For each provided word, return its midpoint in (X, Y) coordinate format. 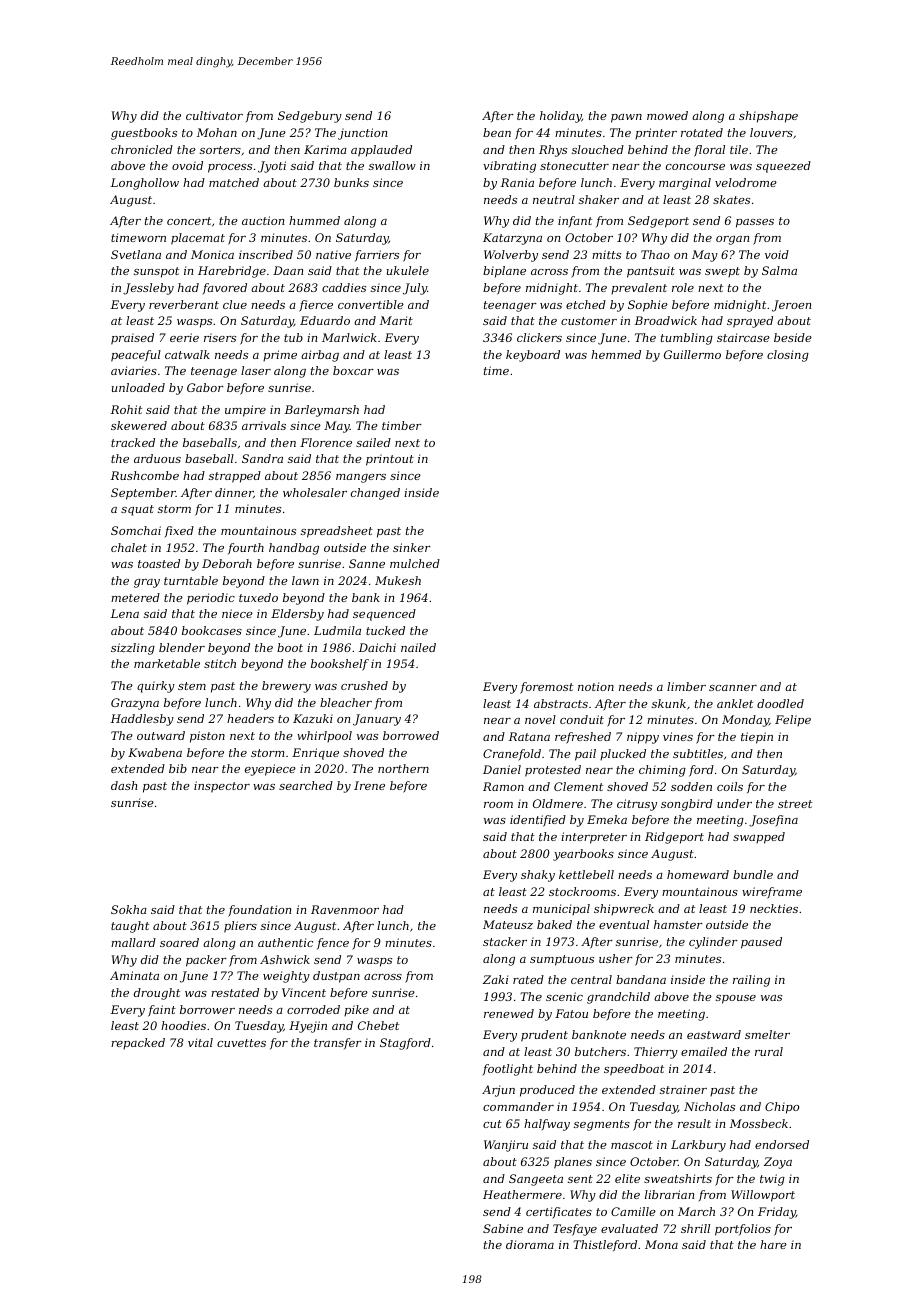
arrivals (264, 425)
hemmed (616, 354)
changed (375, 494)
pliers (240, 927)
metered (135, 597)
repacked (138, 1043)
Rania (517, 182)
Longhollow (145, 184)
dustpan (336, 977)
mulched (415, 563)
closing (788, 356)
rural (769, 1051)
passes (755, 223)
